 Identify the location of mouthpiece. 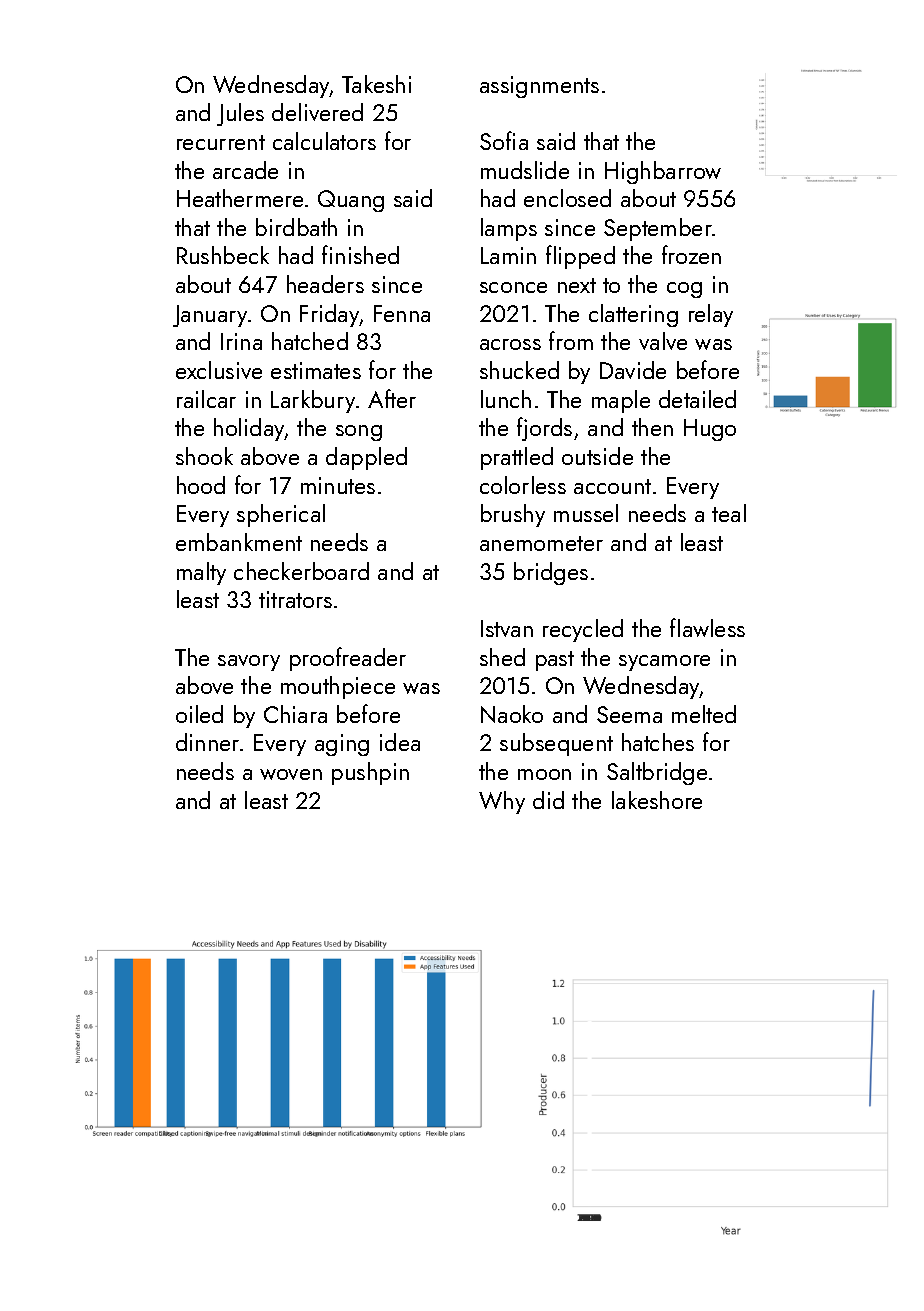
(338, 687).
